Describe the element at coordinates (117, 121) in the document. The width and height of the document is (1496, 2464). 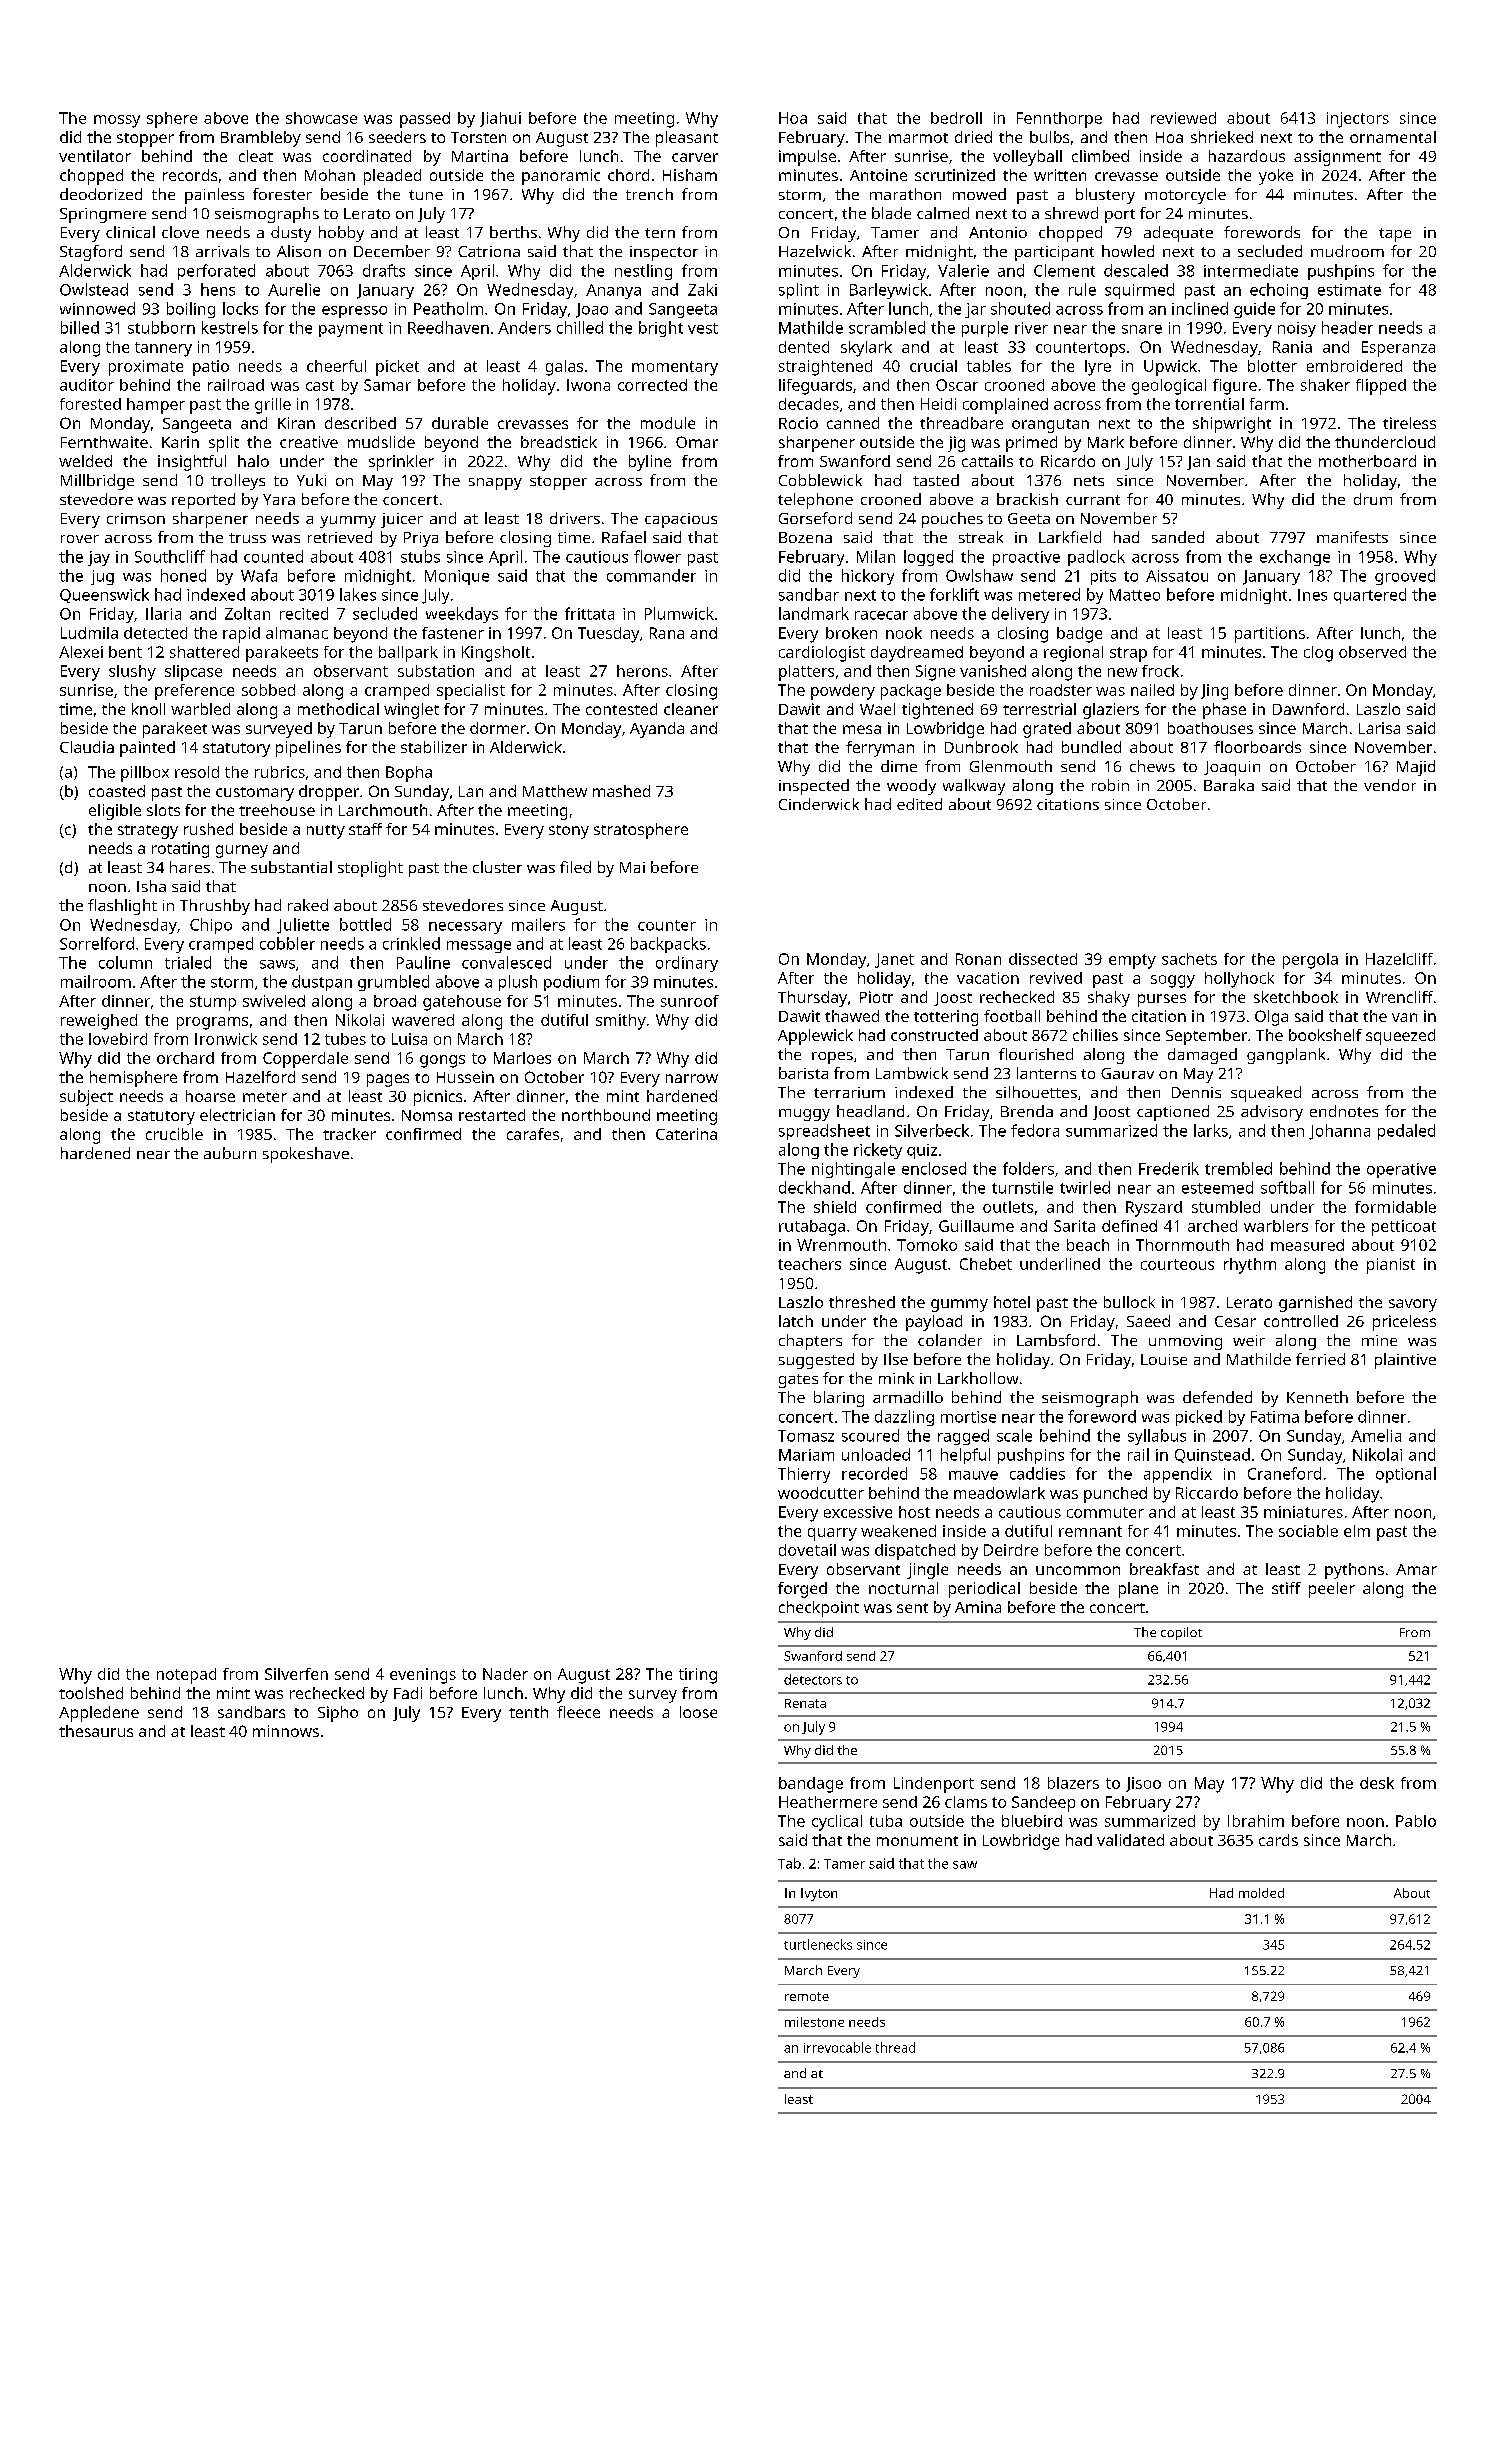
I see `mossy` at that location.
